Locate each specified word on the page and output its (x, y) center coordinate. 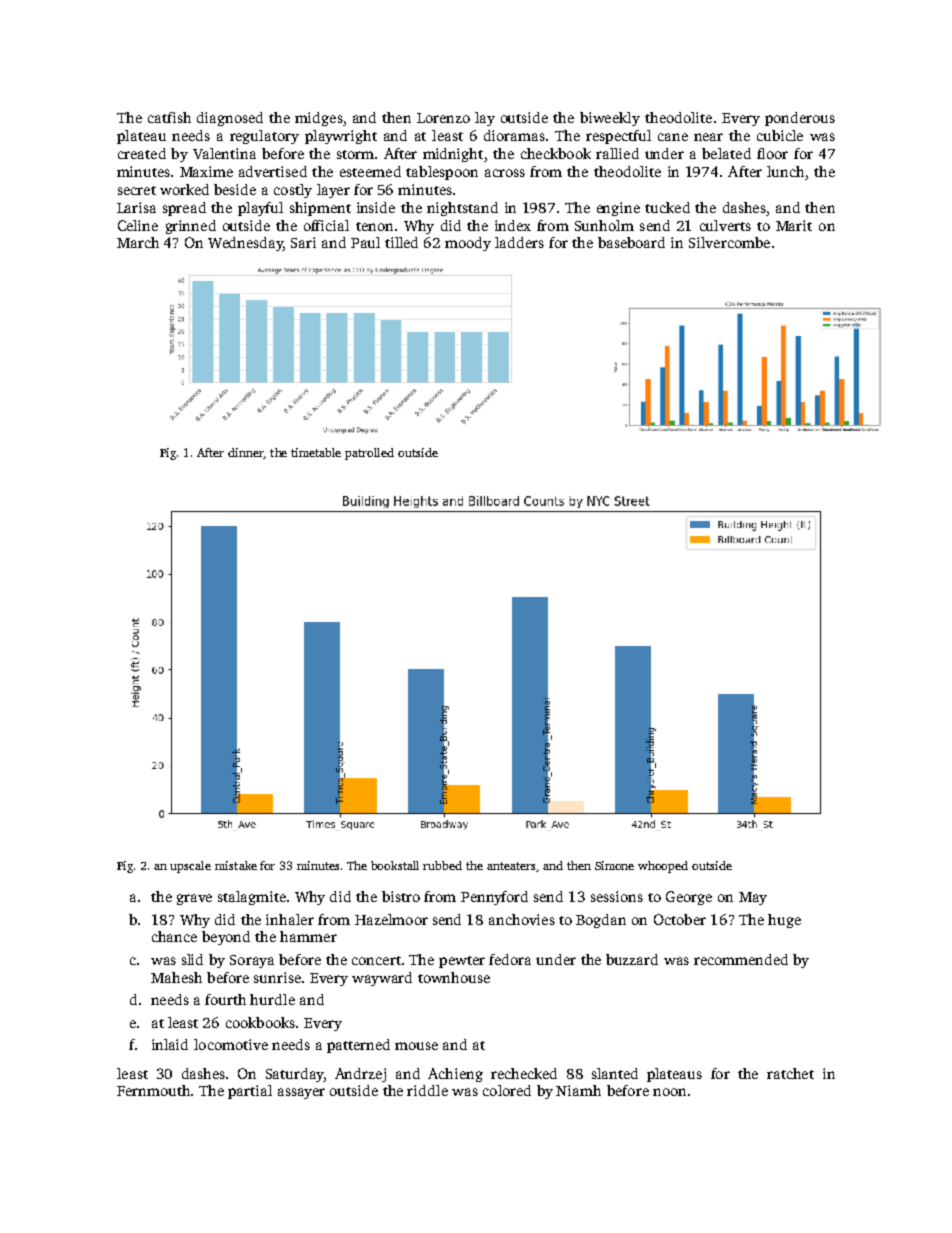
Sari (303, 242)
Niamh (578, 1090)
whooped (663, 867)
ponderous (800, 119)
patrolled (369, 454)
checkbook (556, 153)
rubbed (442, 865)
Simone (614, 865)
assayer (301, 1093)
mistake (236, 865)
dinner (246, 453)
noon (669, 1092)
